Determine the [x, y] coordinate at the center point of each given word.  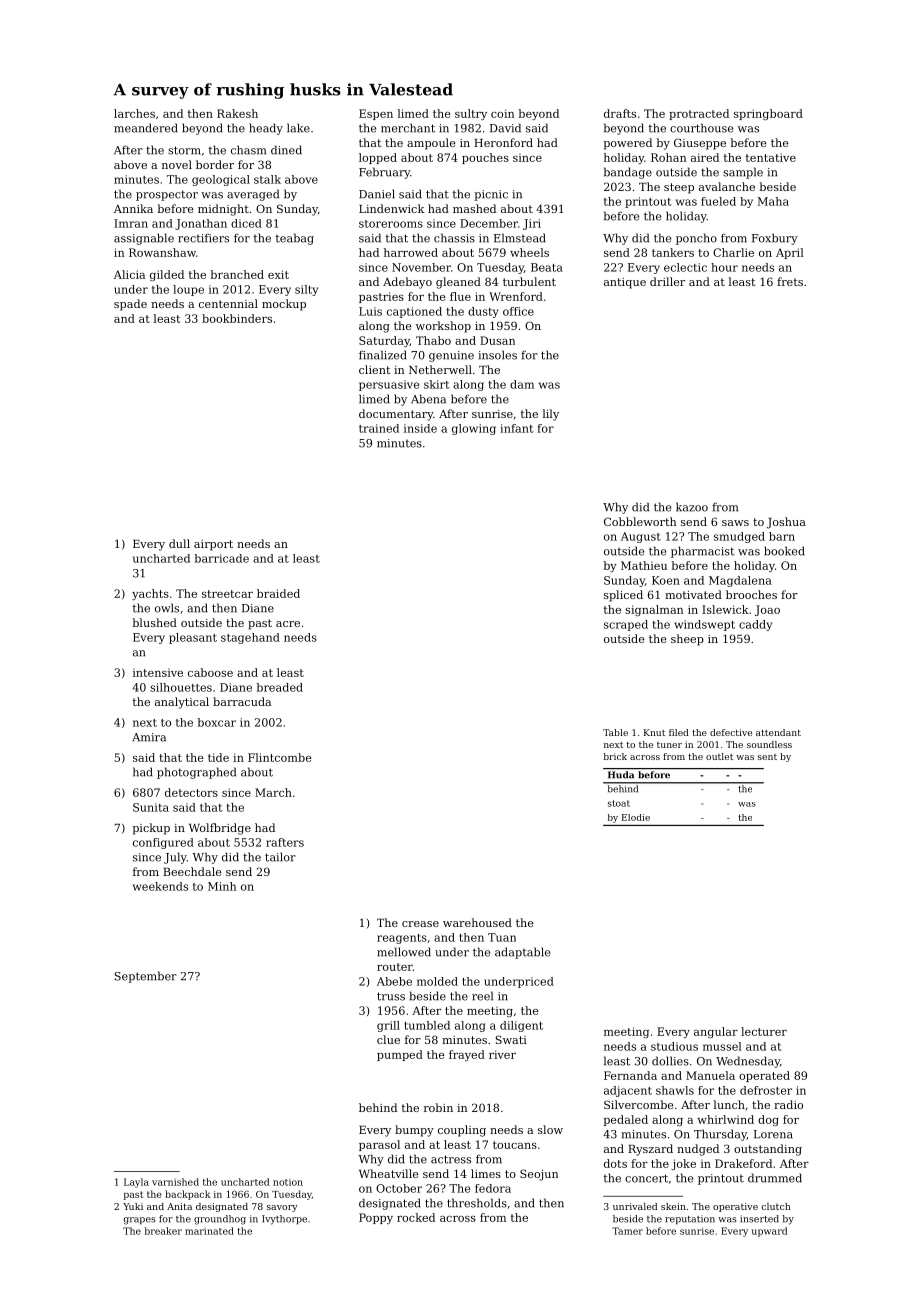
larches [134, 113]
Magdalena [740, 581]
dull [179, 543]
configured [163, 843]
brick [615, 756]
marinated [209, 1231]
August [641, 537]
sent [767, 757]
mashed [474, 208]
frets [790, 281]
